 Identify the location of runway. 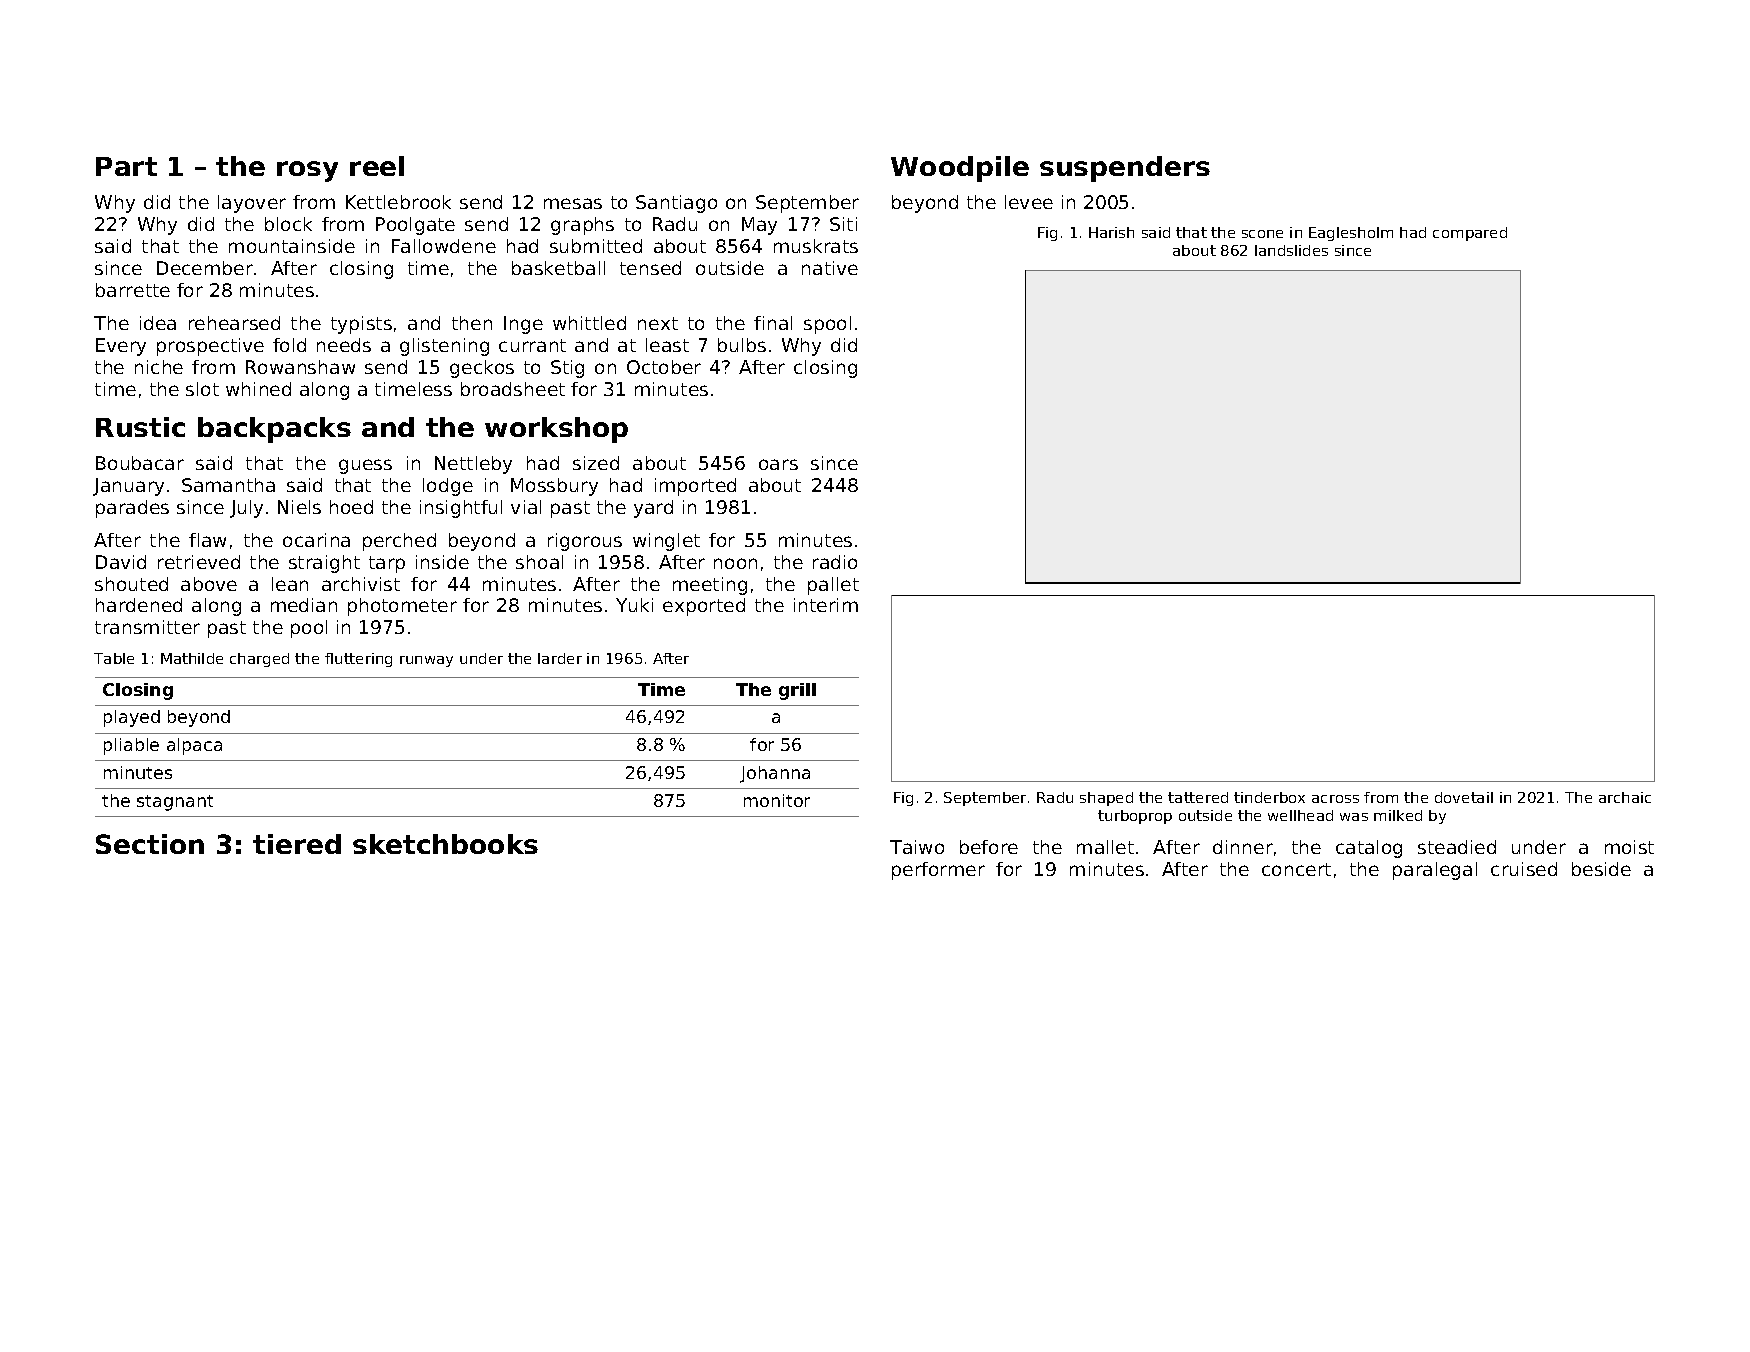
(426, 661).
